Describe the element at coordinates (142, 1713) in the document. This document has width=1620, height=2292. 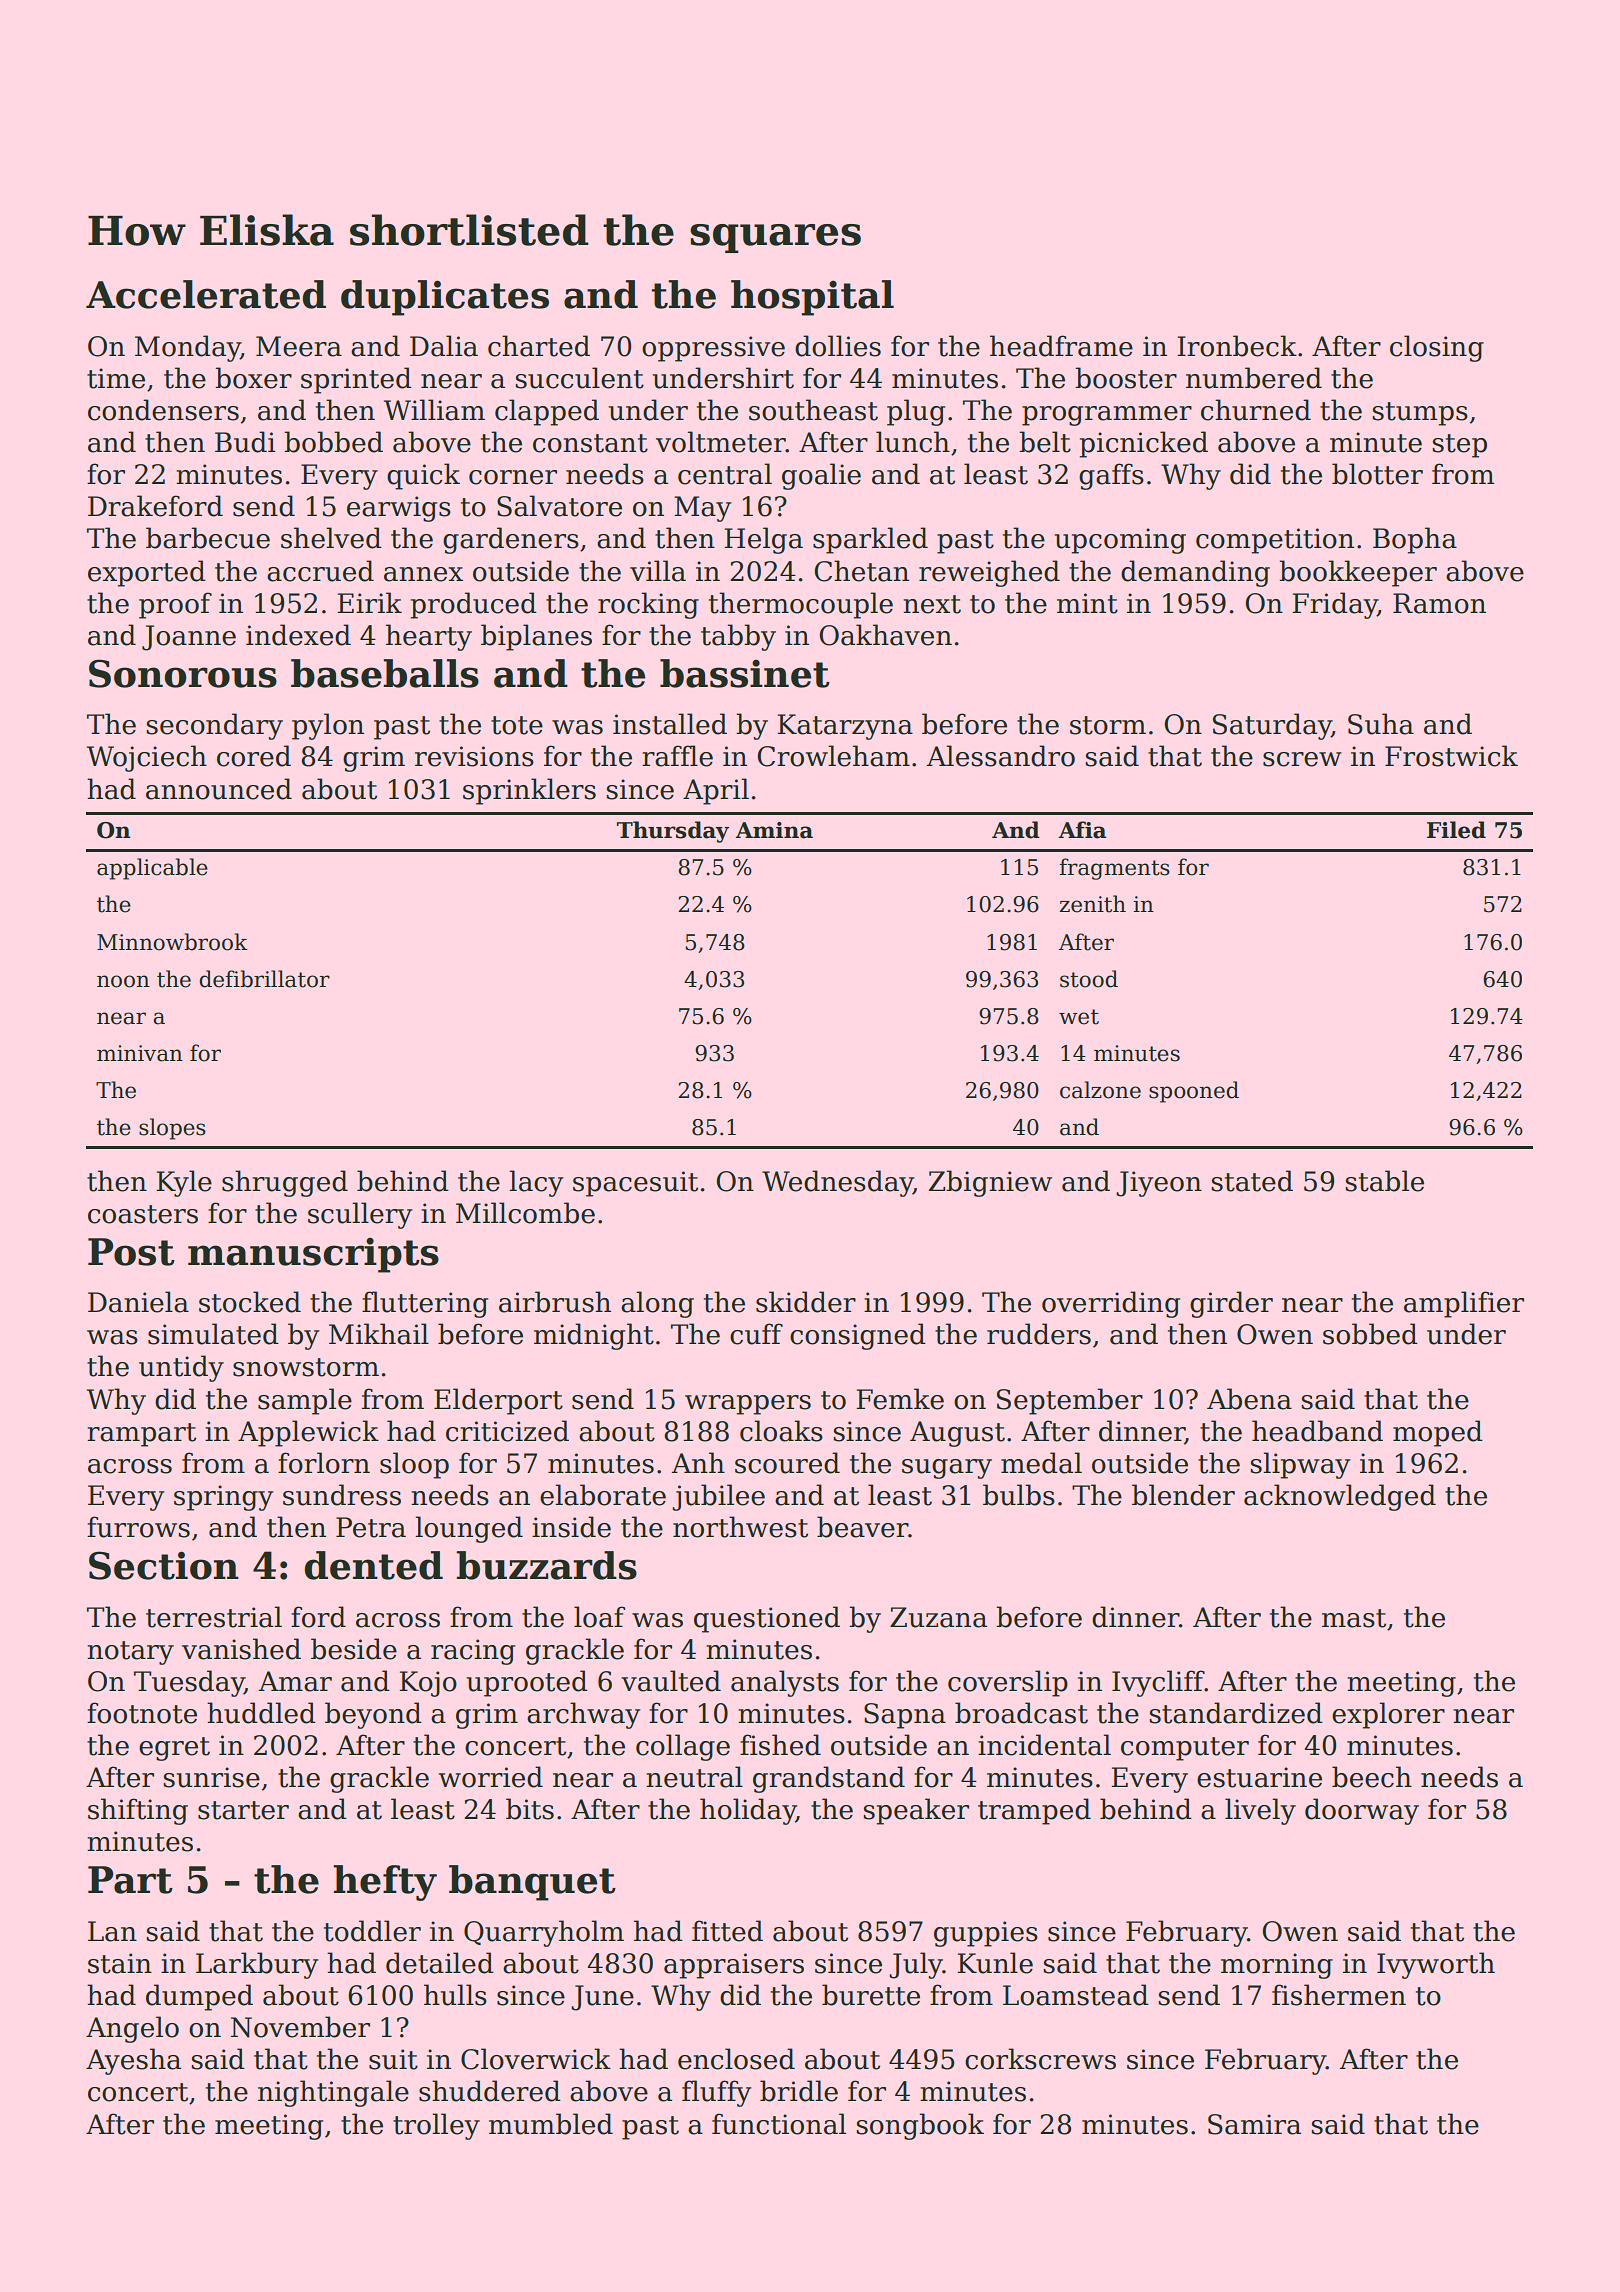
I see `footnote` at that location.
